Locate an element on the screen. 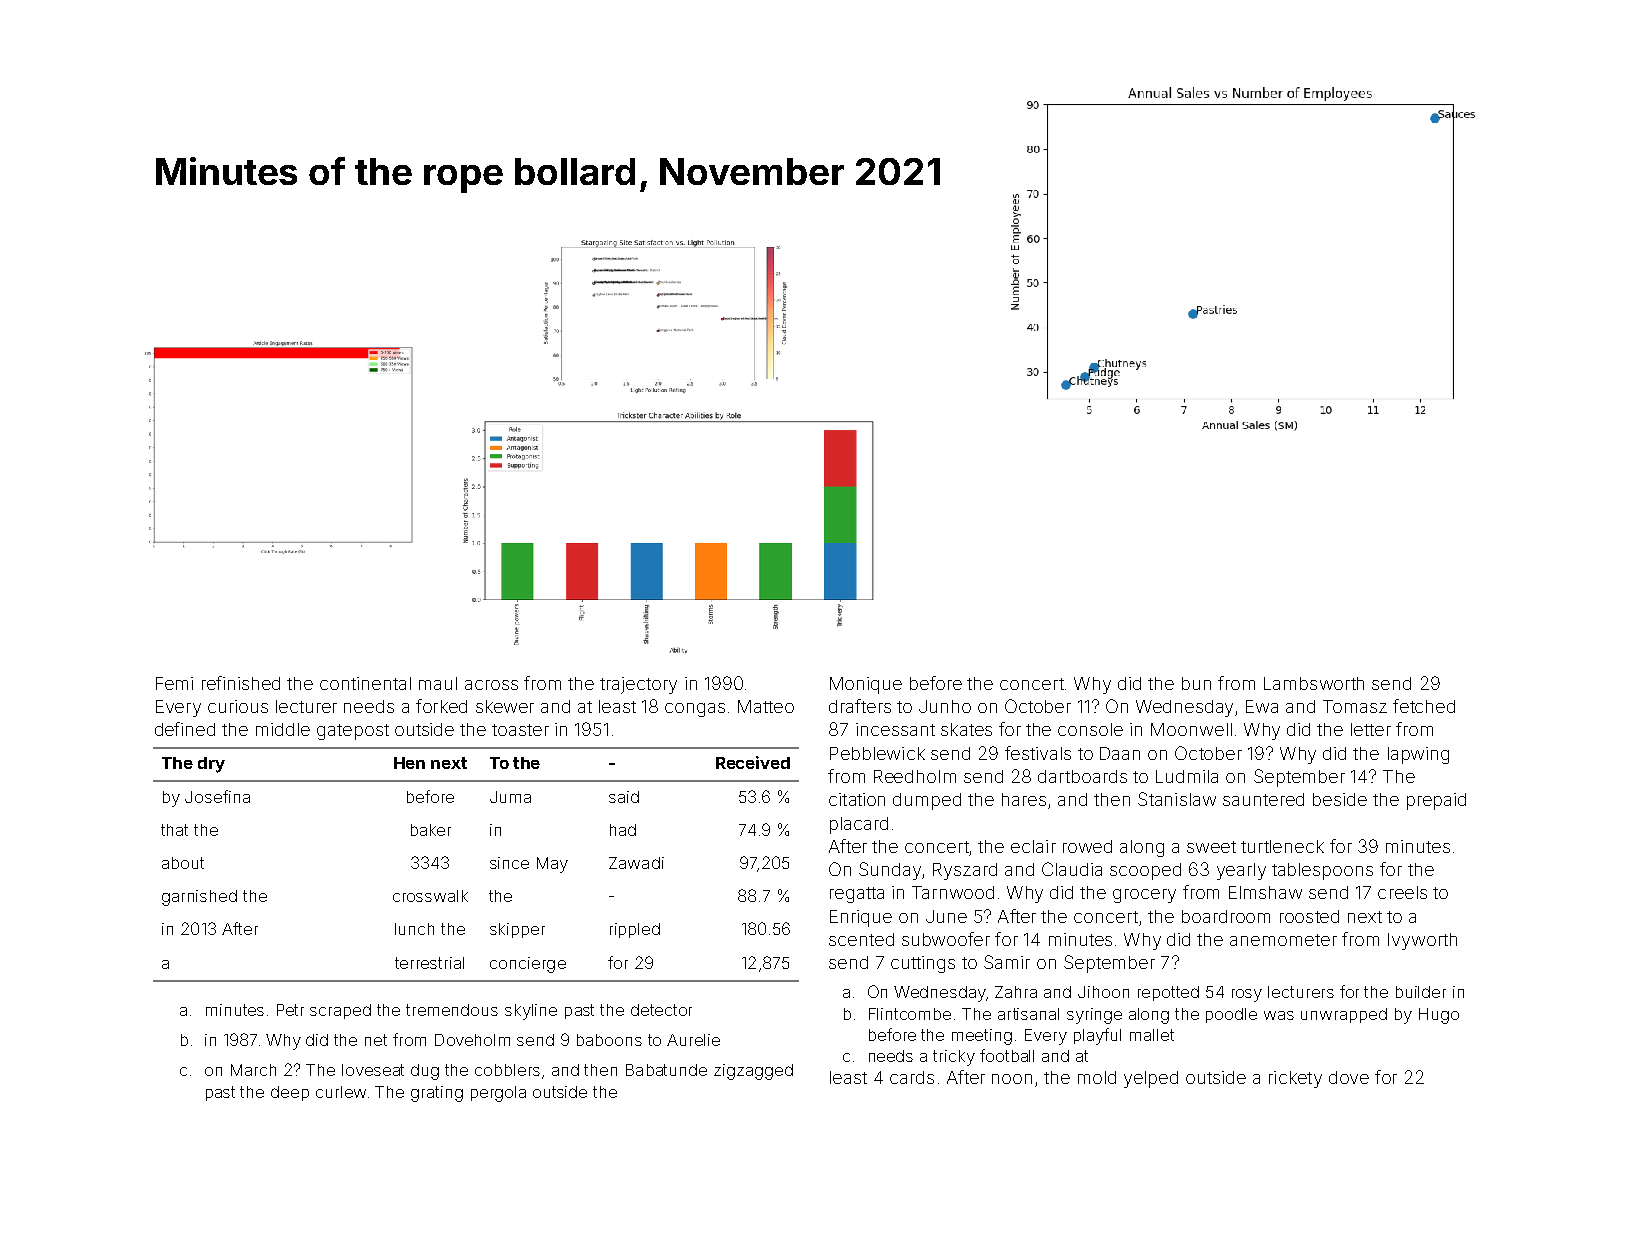 Image resolution: width=1627 pixels, height=1257 pixels. baker is located at coordinates (431, 830).
